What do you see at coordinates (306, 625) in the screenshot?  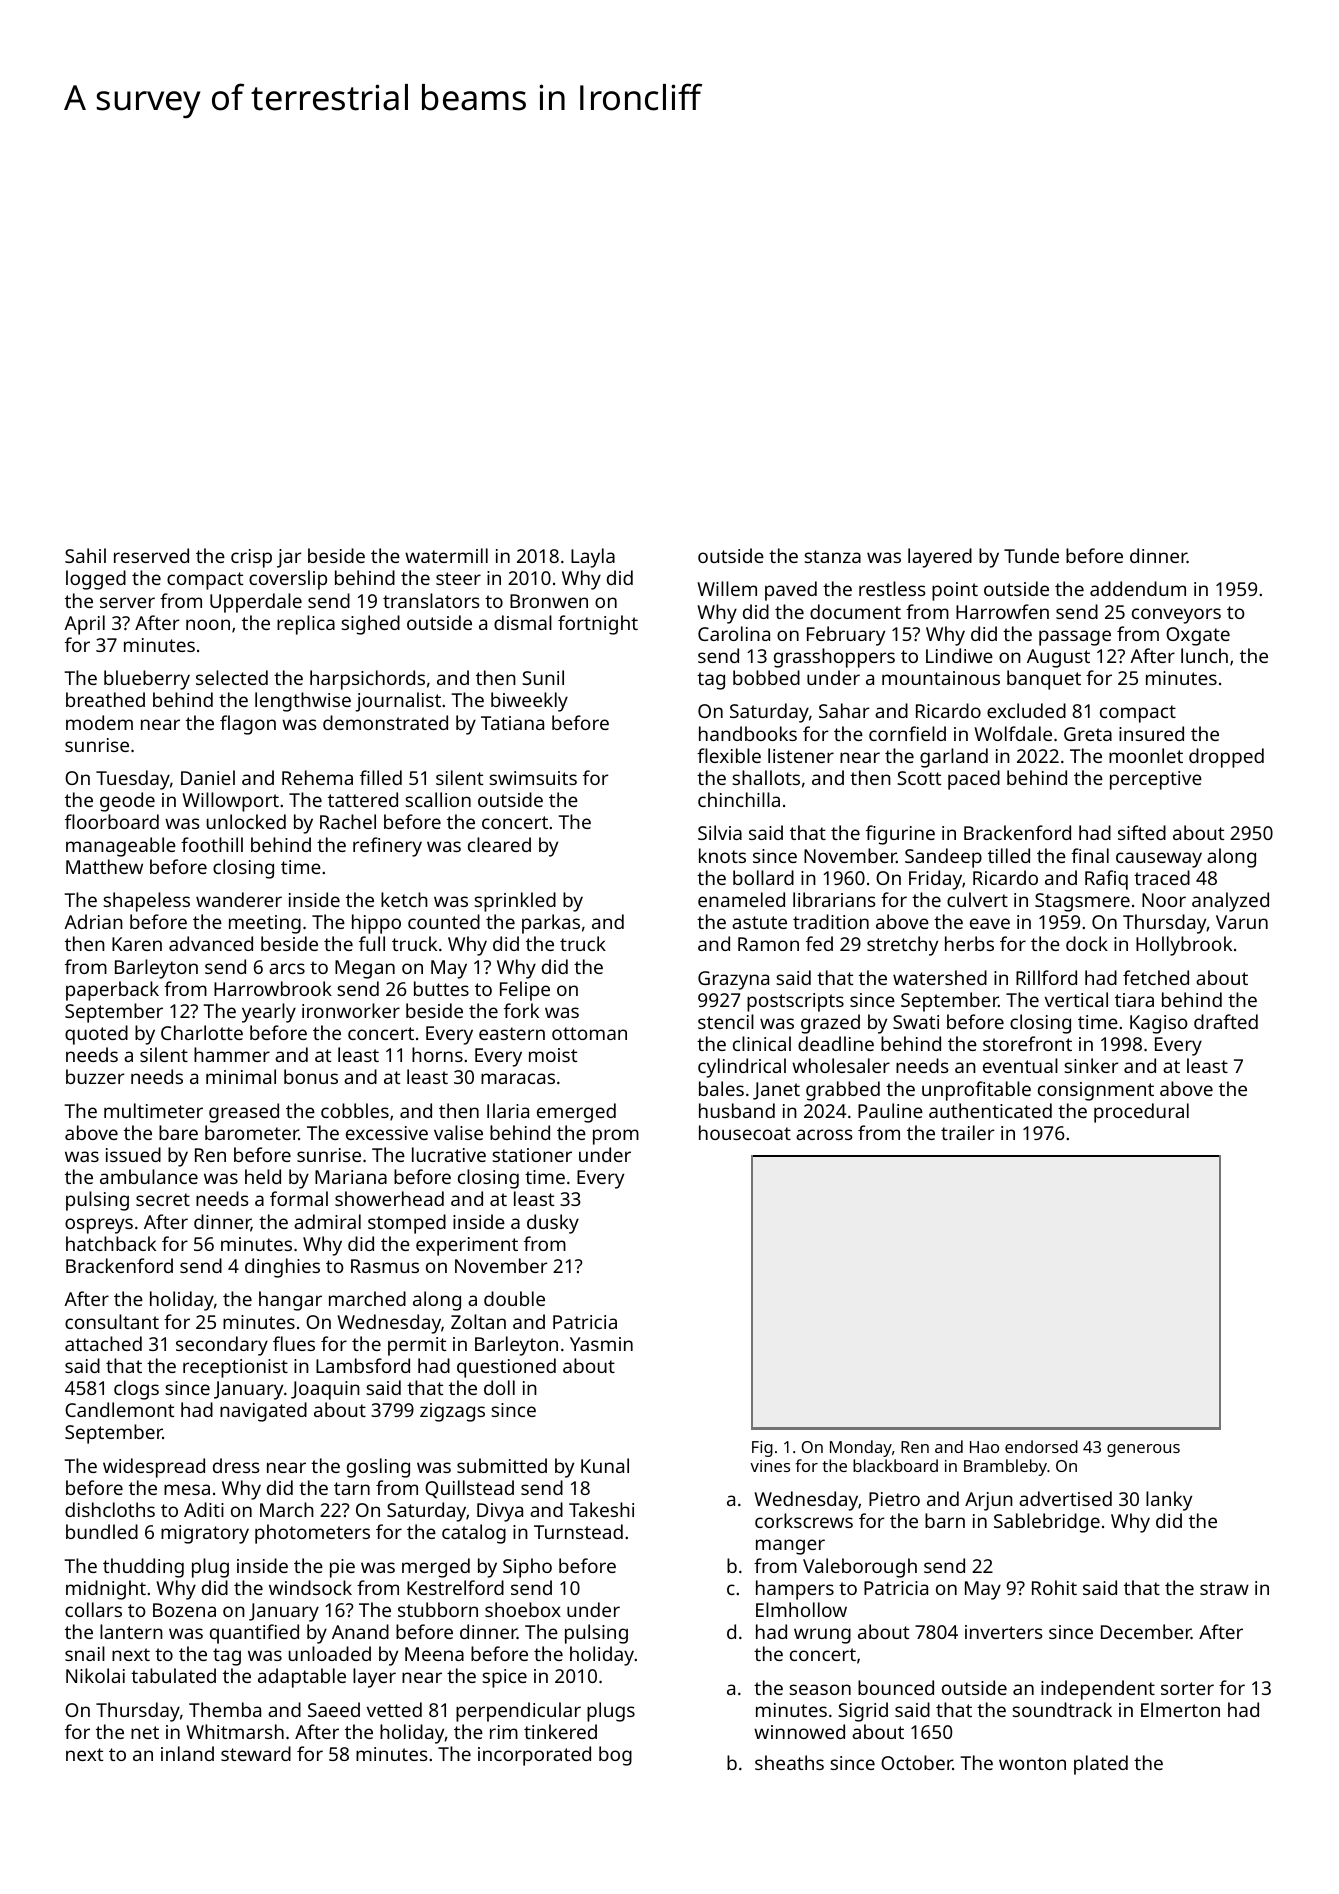 I see `replica` at bounding box center [306, 625].
